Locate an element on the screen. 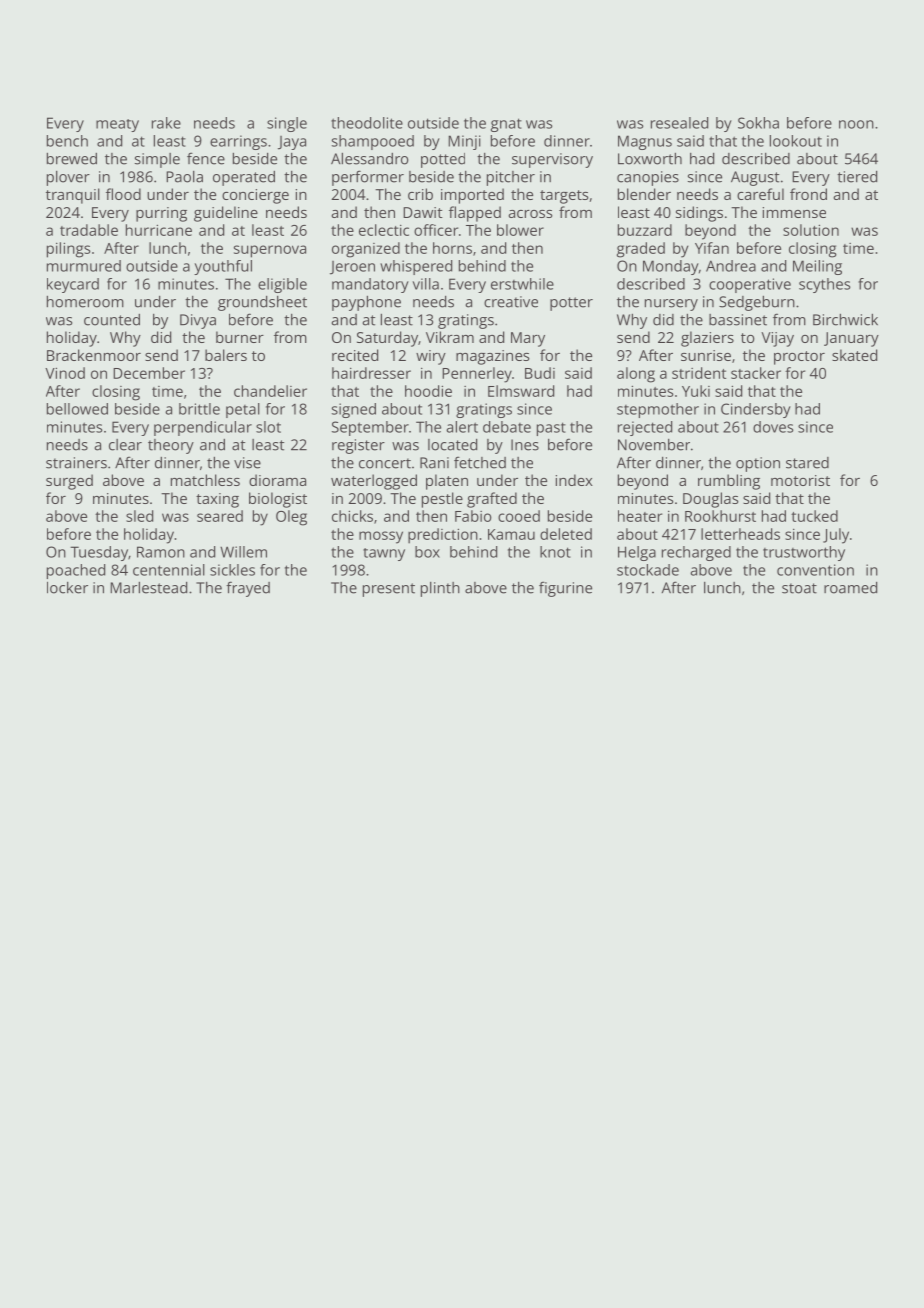  Mary is located at coordinates (528, 339).
